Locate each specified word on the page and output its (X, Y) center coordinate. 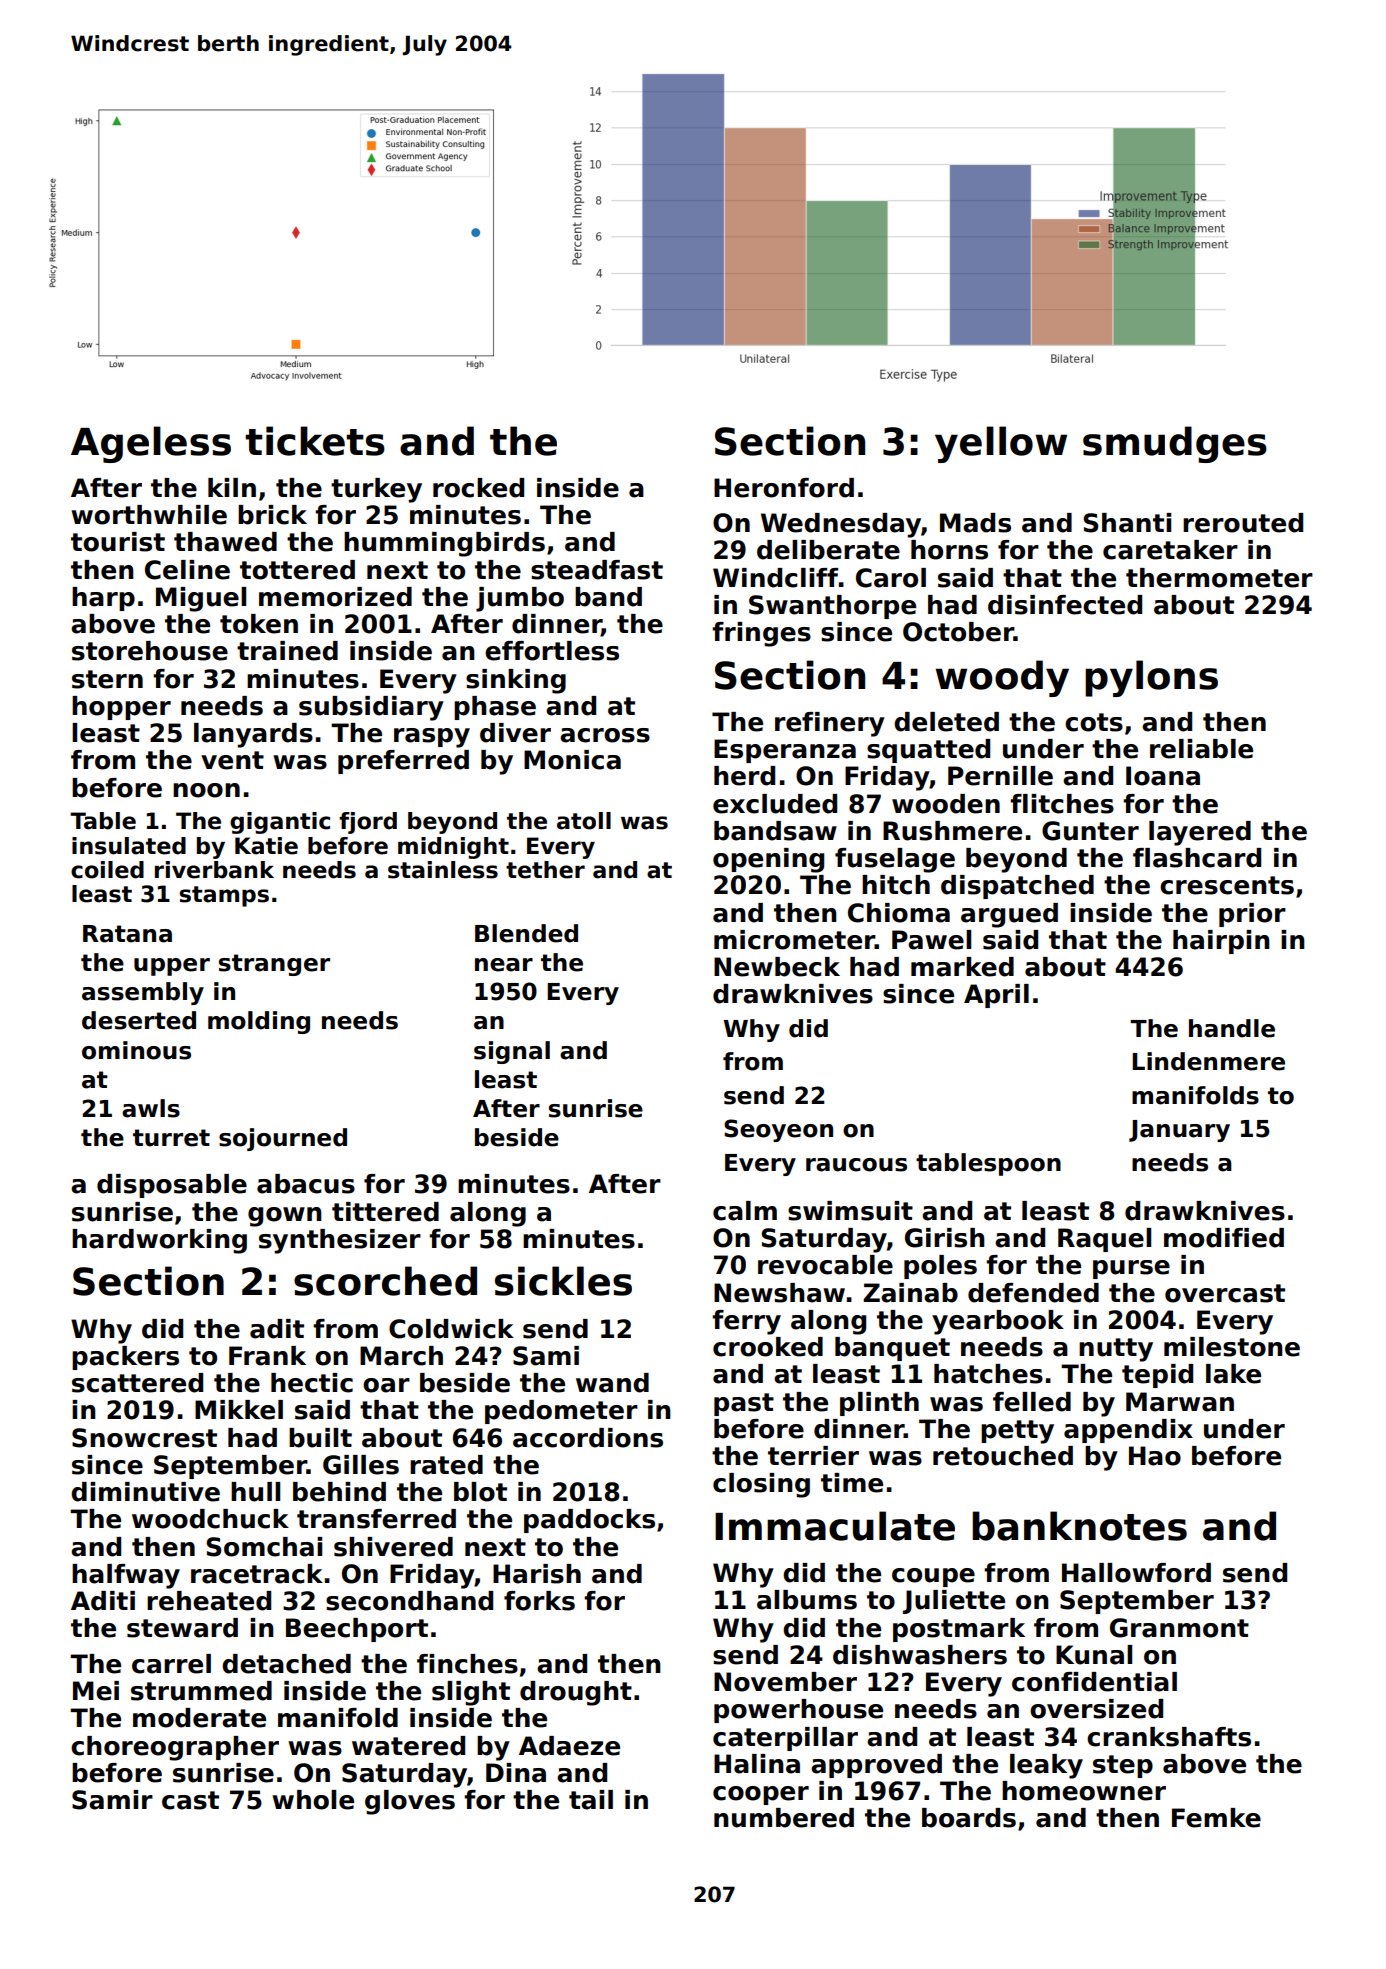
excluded (775, 804)
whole (313, 1800)
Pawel (931, 940)
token (259, 624)
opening (768, 860)
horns (949, 550)
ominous (136, 1050)
